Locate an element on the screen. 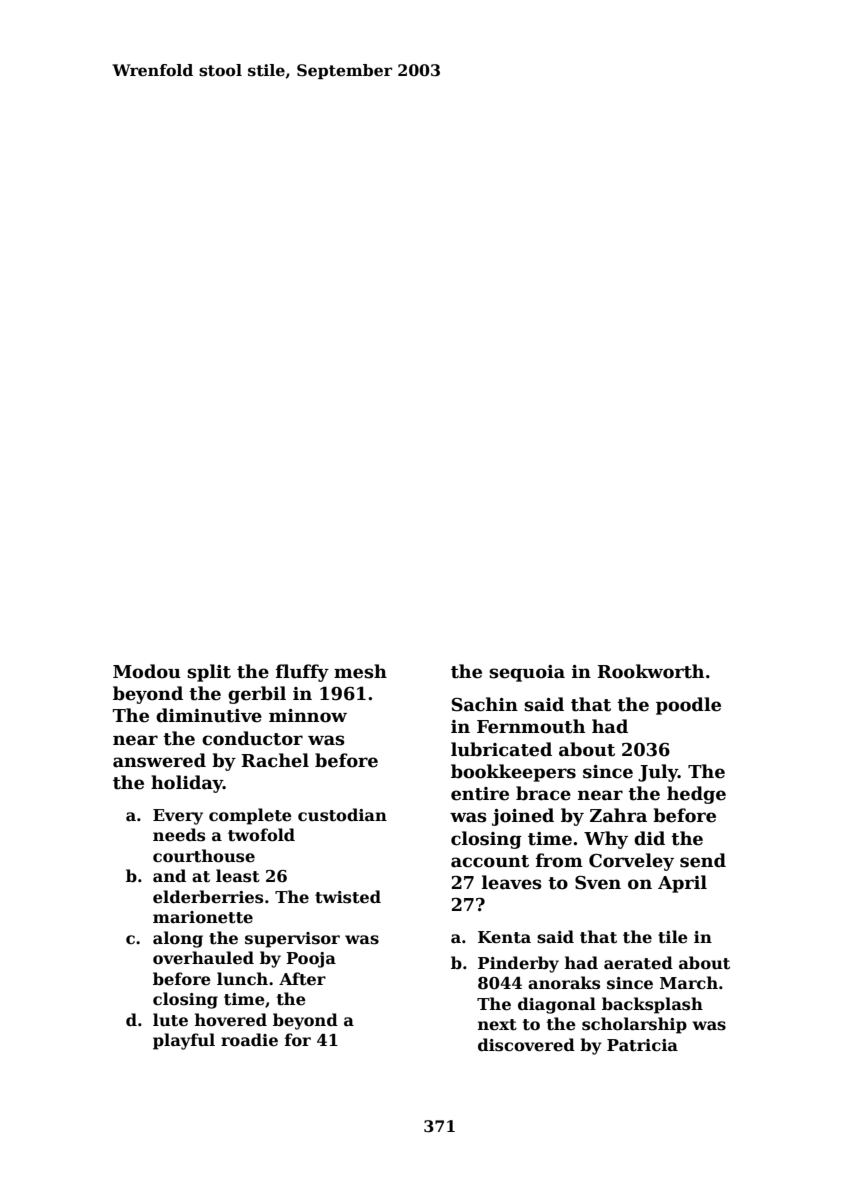  elderberries is located at coordinates (208, 897).
